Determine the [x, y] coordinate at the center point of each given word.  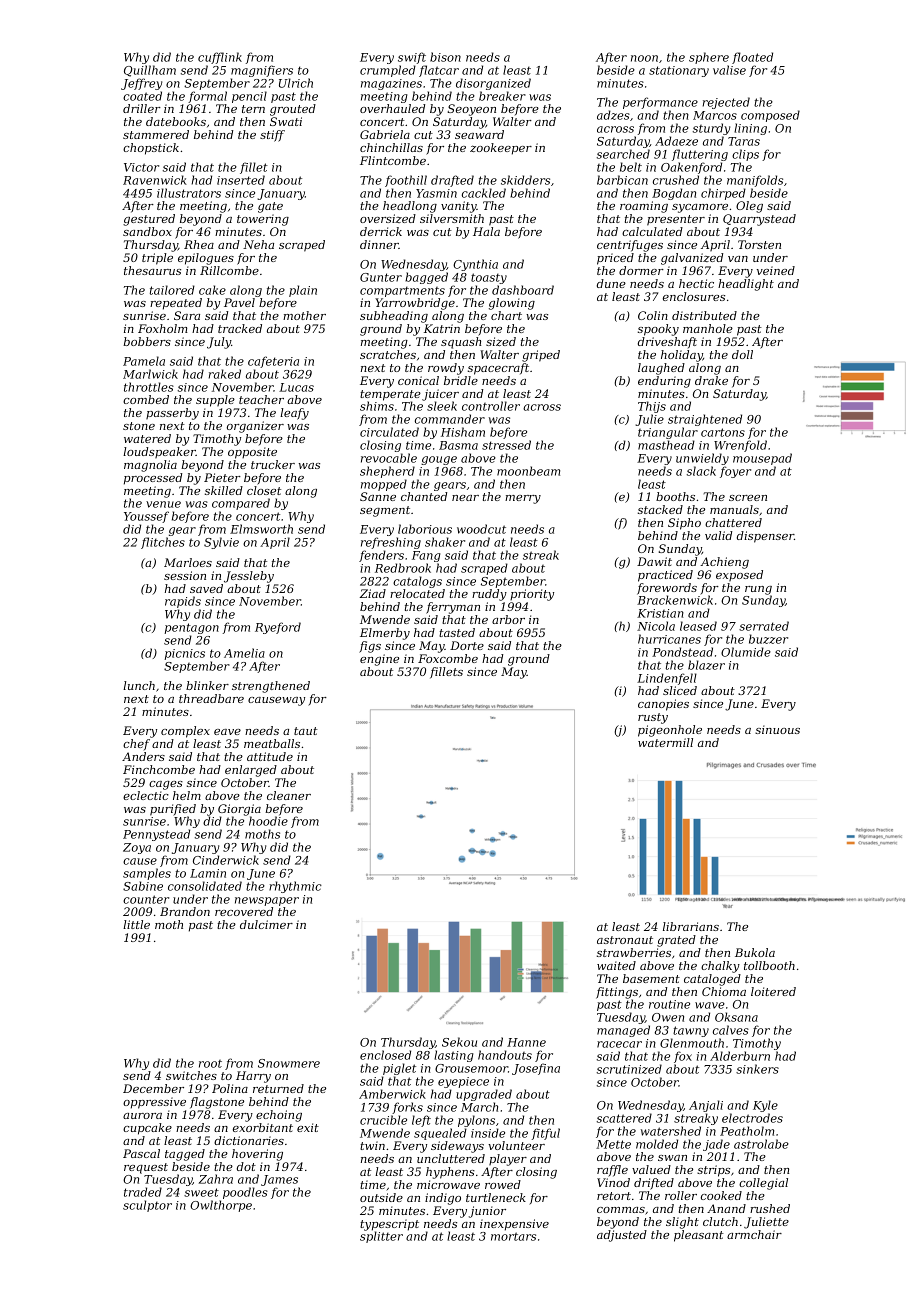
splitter [381, 1237]
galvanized [692, 259]
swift [412, 58]
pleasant [699, 1236]
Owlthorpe [221, 1206]
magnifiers [262, 71]
